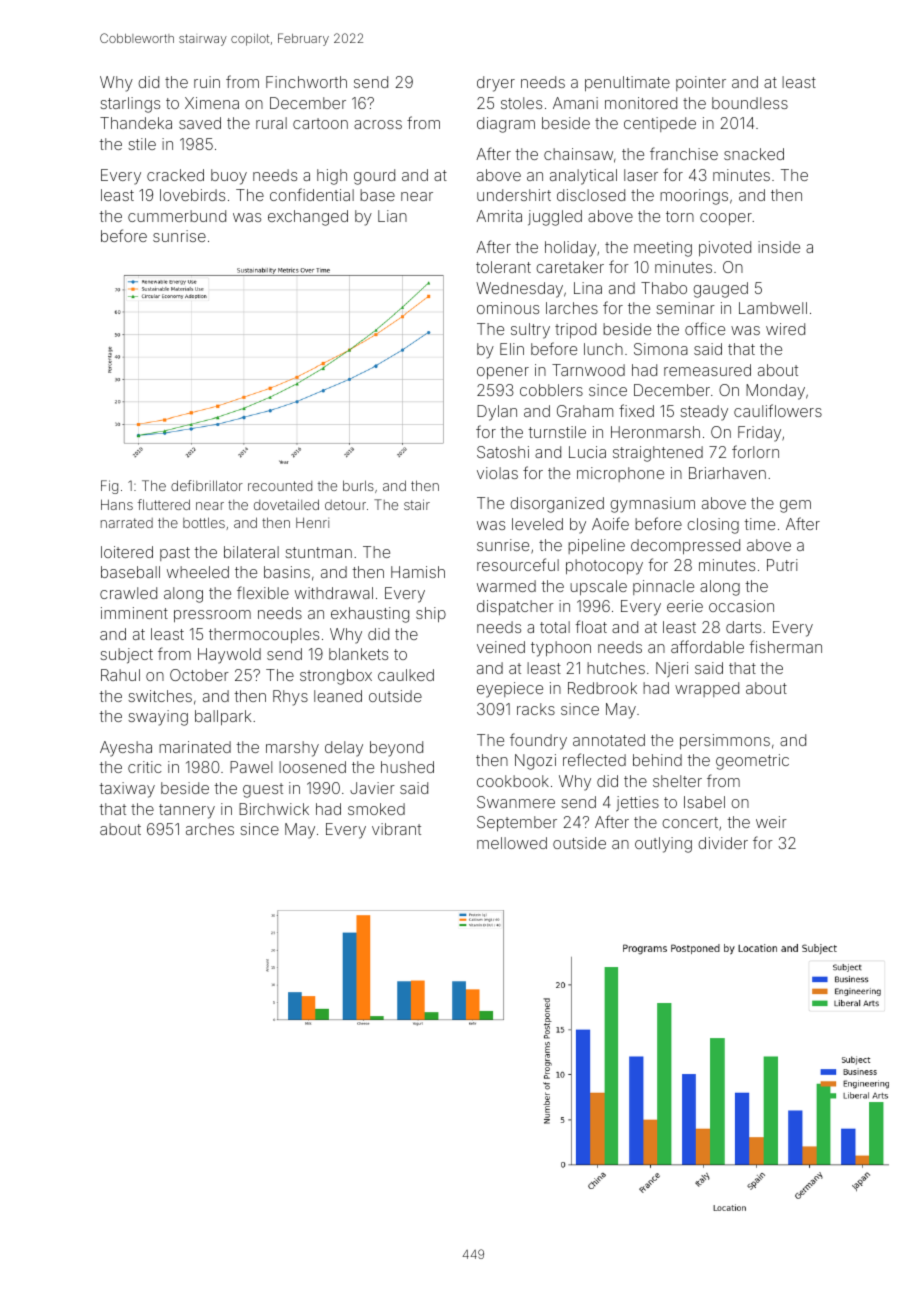 The width and height of the page is (924, 1308). Describe the element at coordinates (229, 177) in the page. I see `buoy` at that location.
